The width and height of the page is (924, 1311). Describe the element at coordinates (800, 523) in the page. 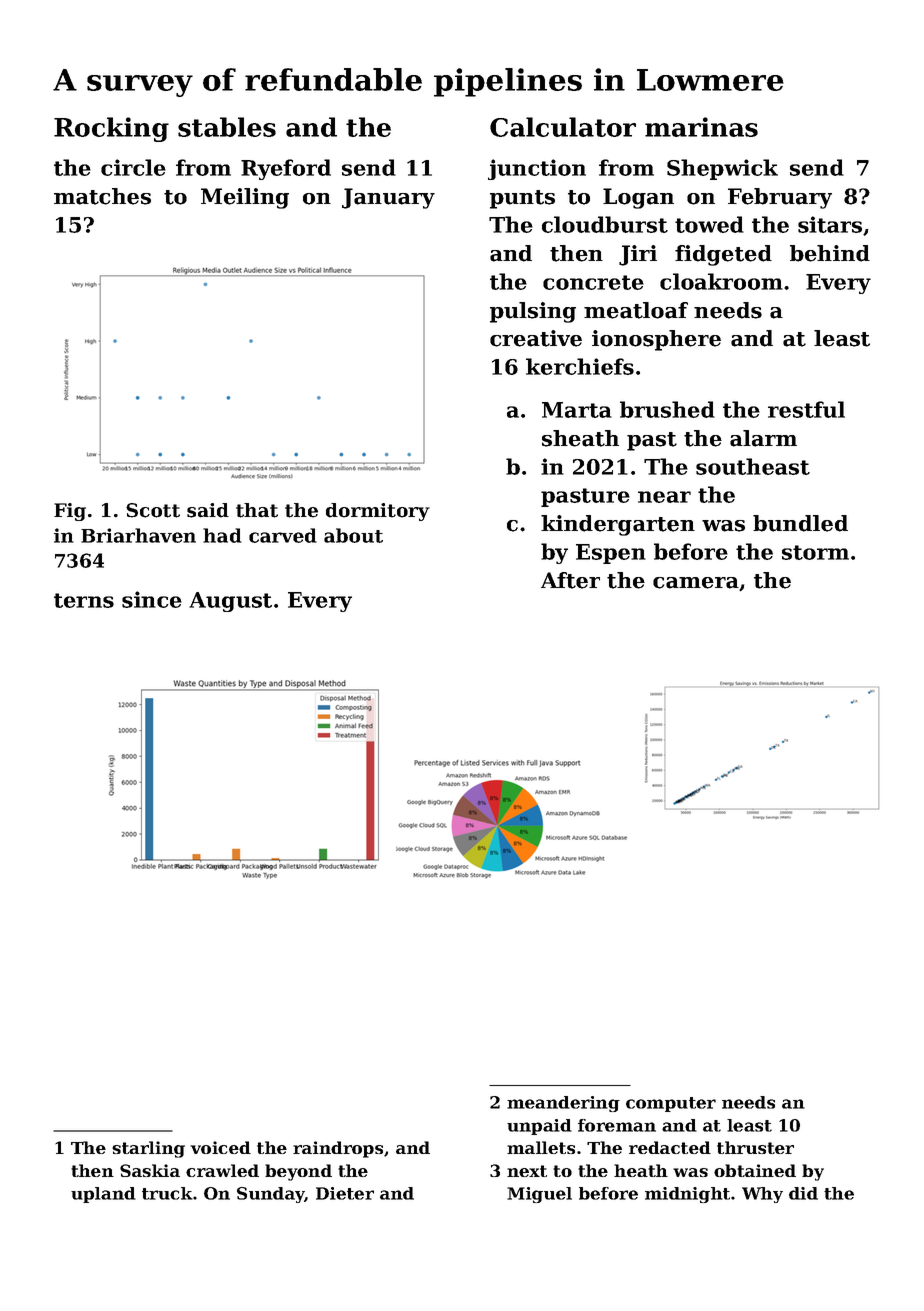

I see `bundled` at that location.
